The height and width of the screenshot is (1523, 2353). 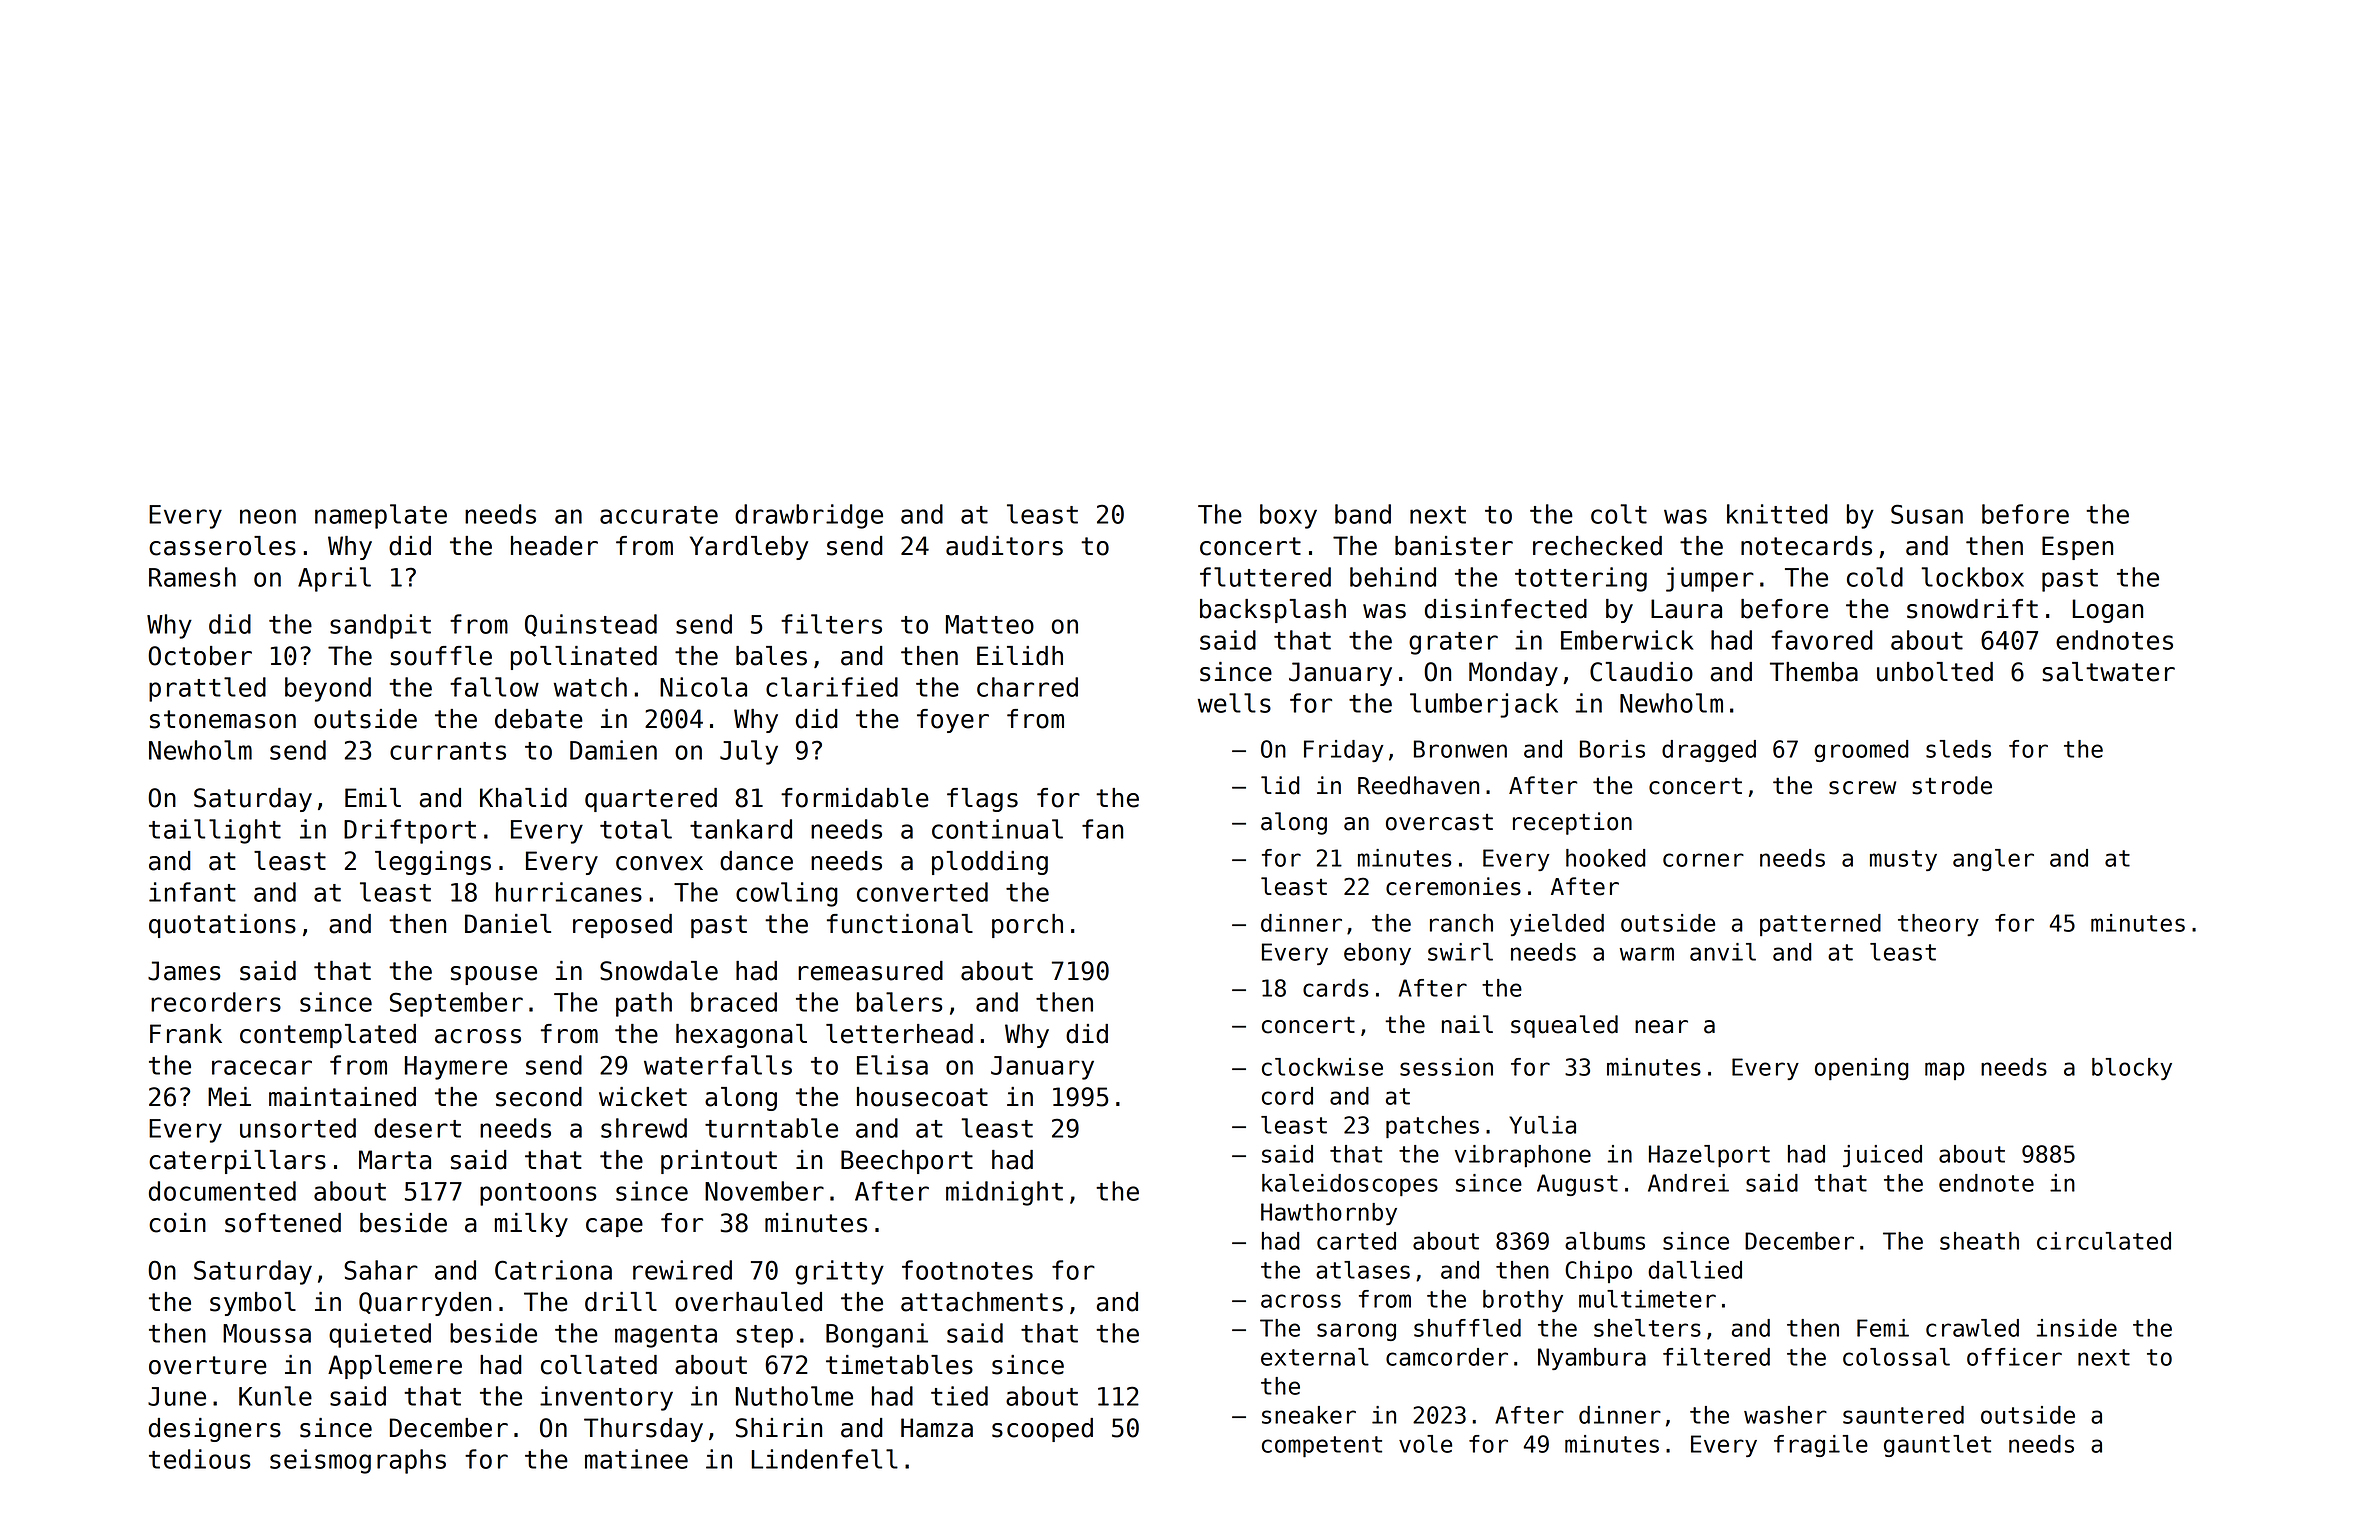 What do you see at coordinates (900, 924) in the screenshot?
I see `functional` at bounding box center [900, 924].
